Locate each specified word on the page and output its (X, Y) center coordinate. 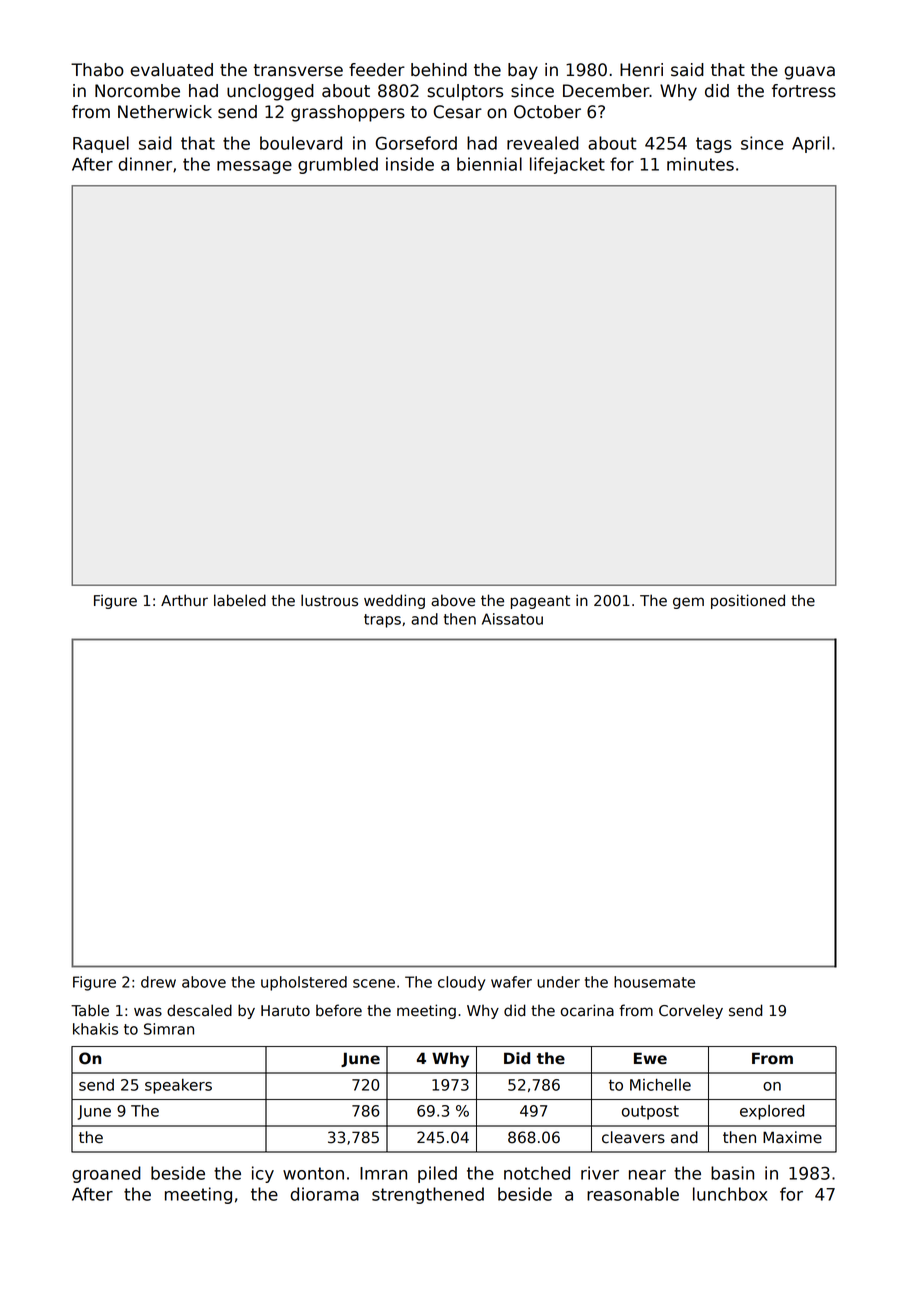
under (558, 982)
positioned (748, 601)
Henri (641, 70)
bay (523, 71)
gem (688, 603)
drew (158, 982)
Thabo (97, 70)
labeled (240, 600)
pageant (540, 602)
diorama (324, 1194)
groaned (106, 1174)
